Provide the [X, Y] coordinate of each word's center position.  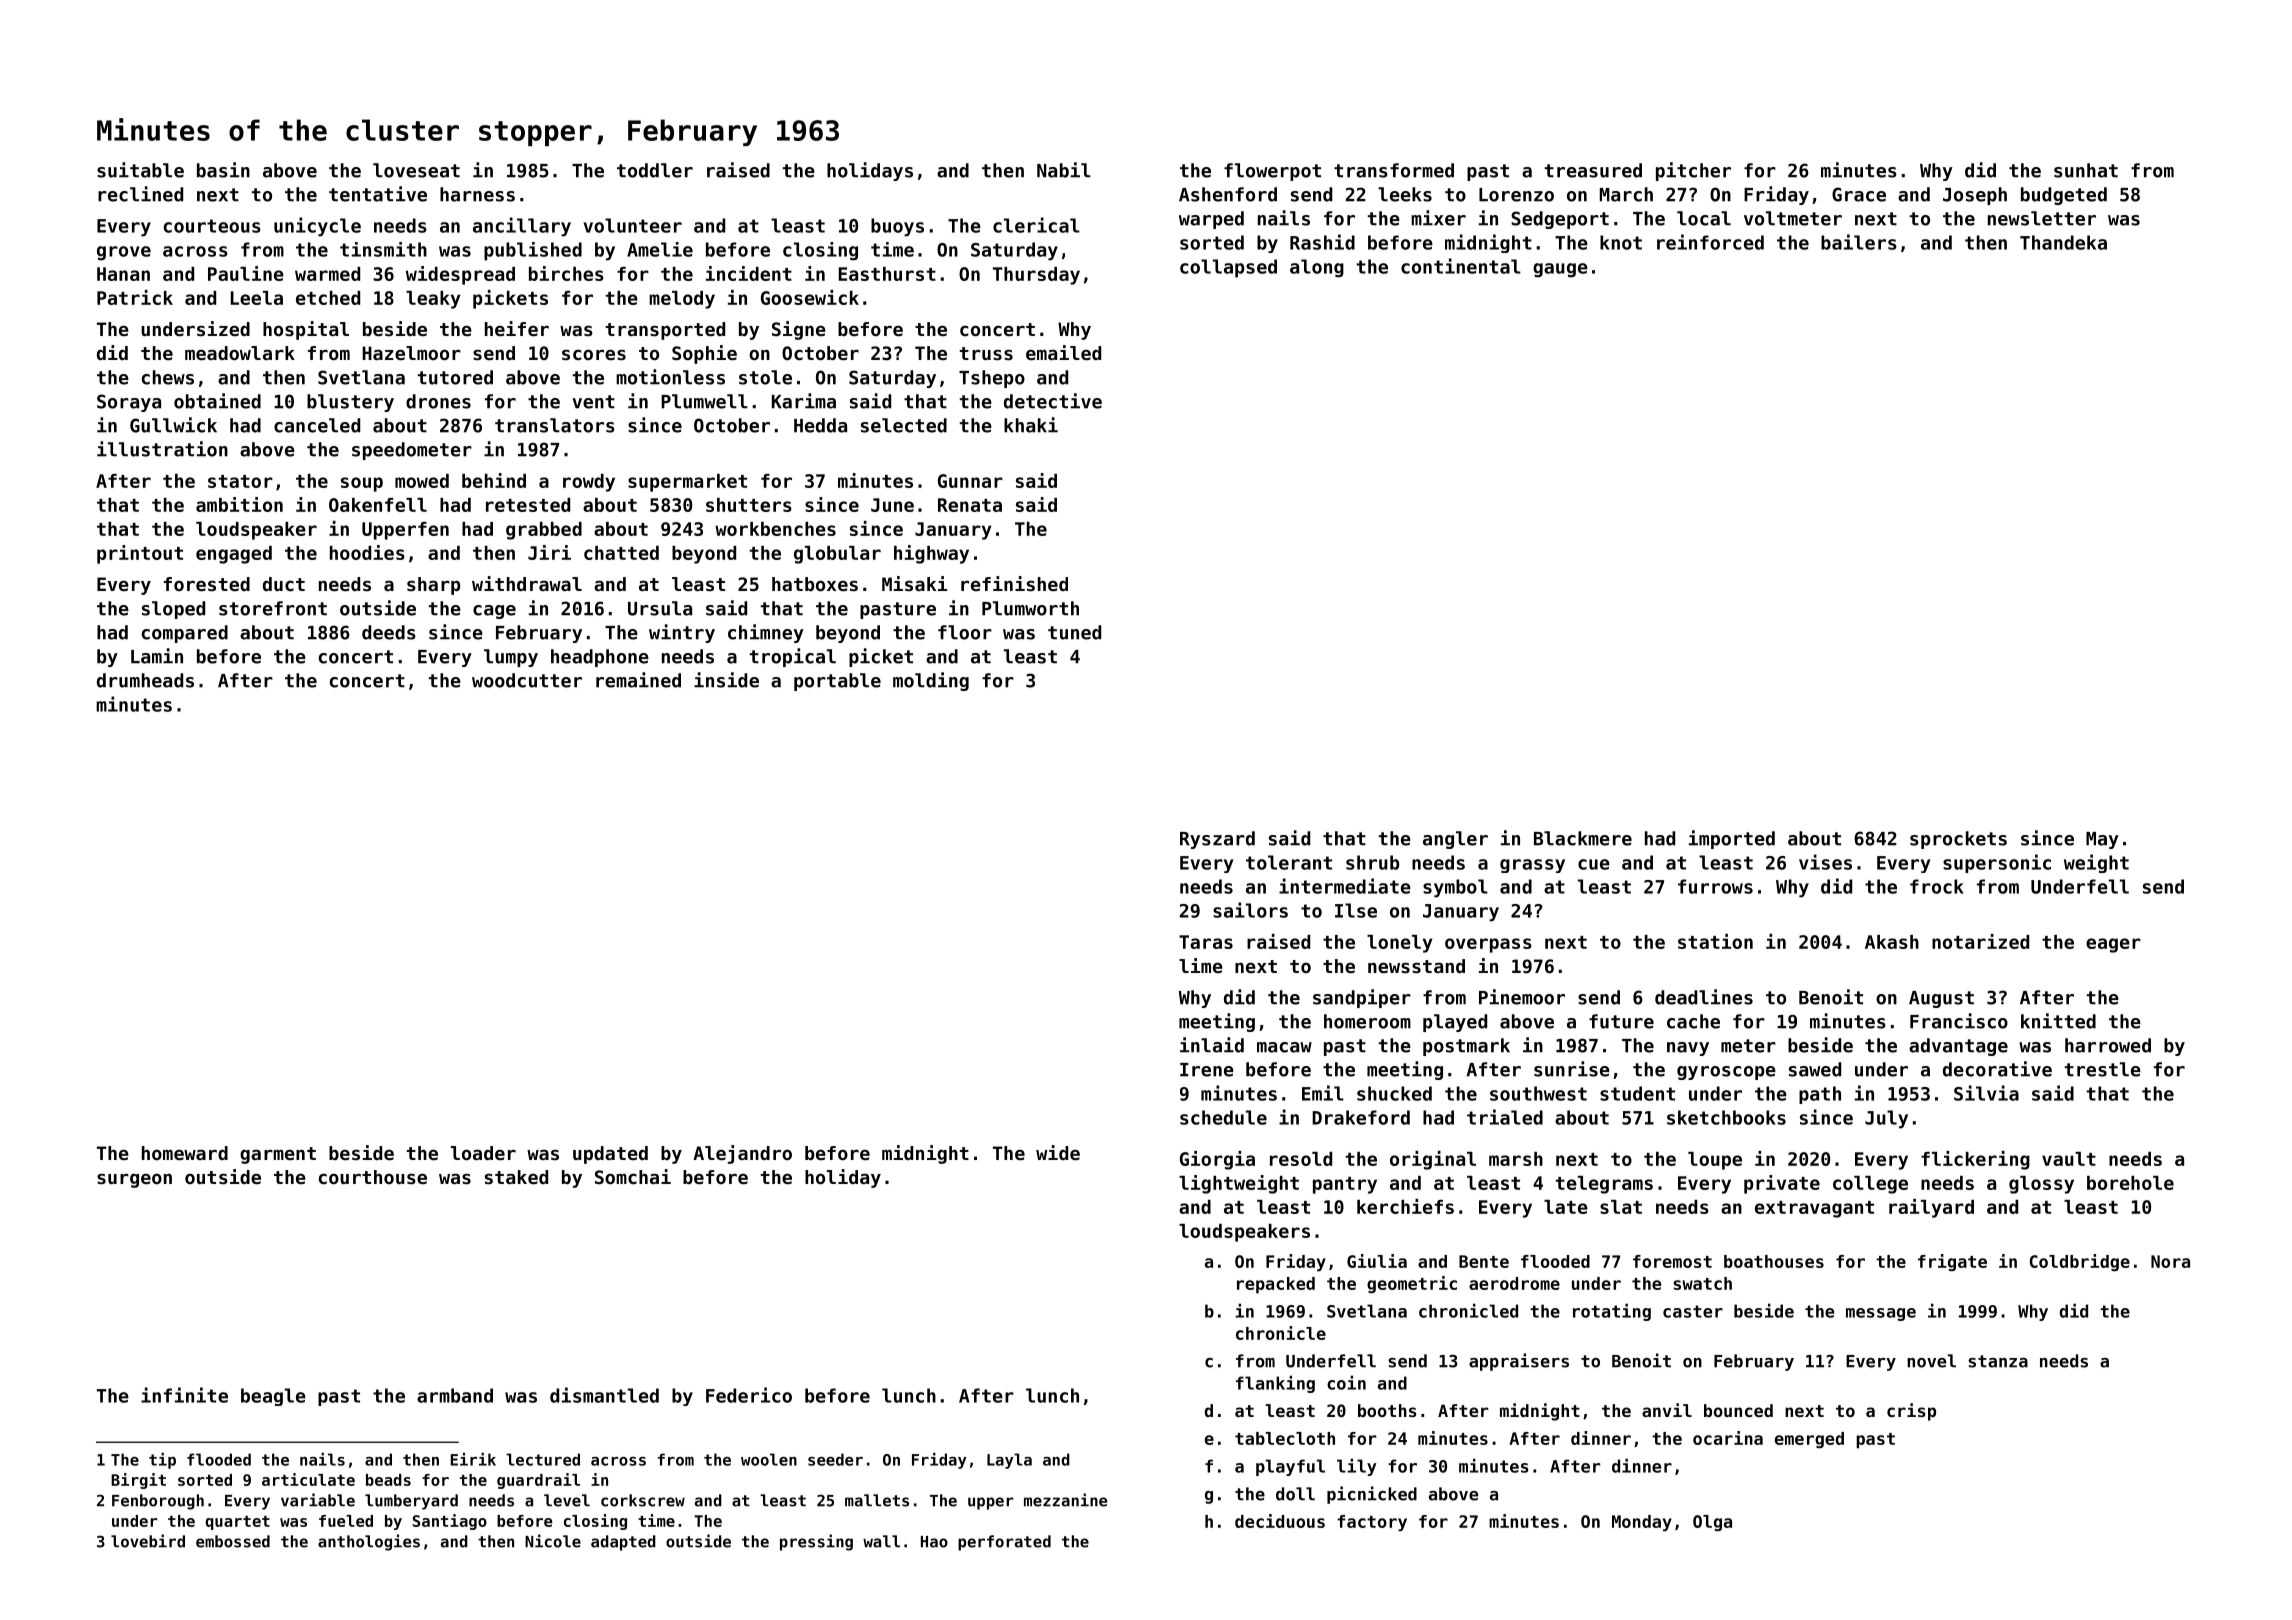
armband [455, 1395]
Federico [749, 1395]
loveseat [416, 170]
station [1715, 941]
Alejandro [742, 1154]
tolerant [1289, 862]
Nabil [1064, 170]
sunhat [2086, 170]
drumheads [145, 680]
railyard [1931, 1208]
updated [610, 1155]
